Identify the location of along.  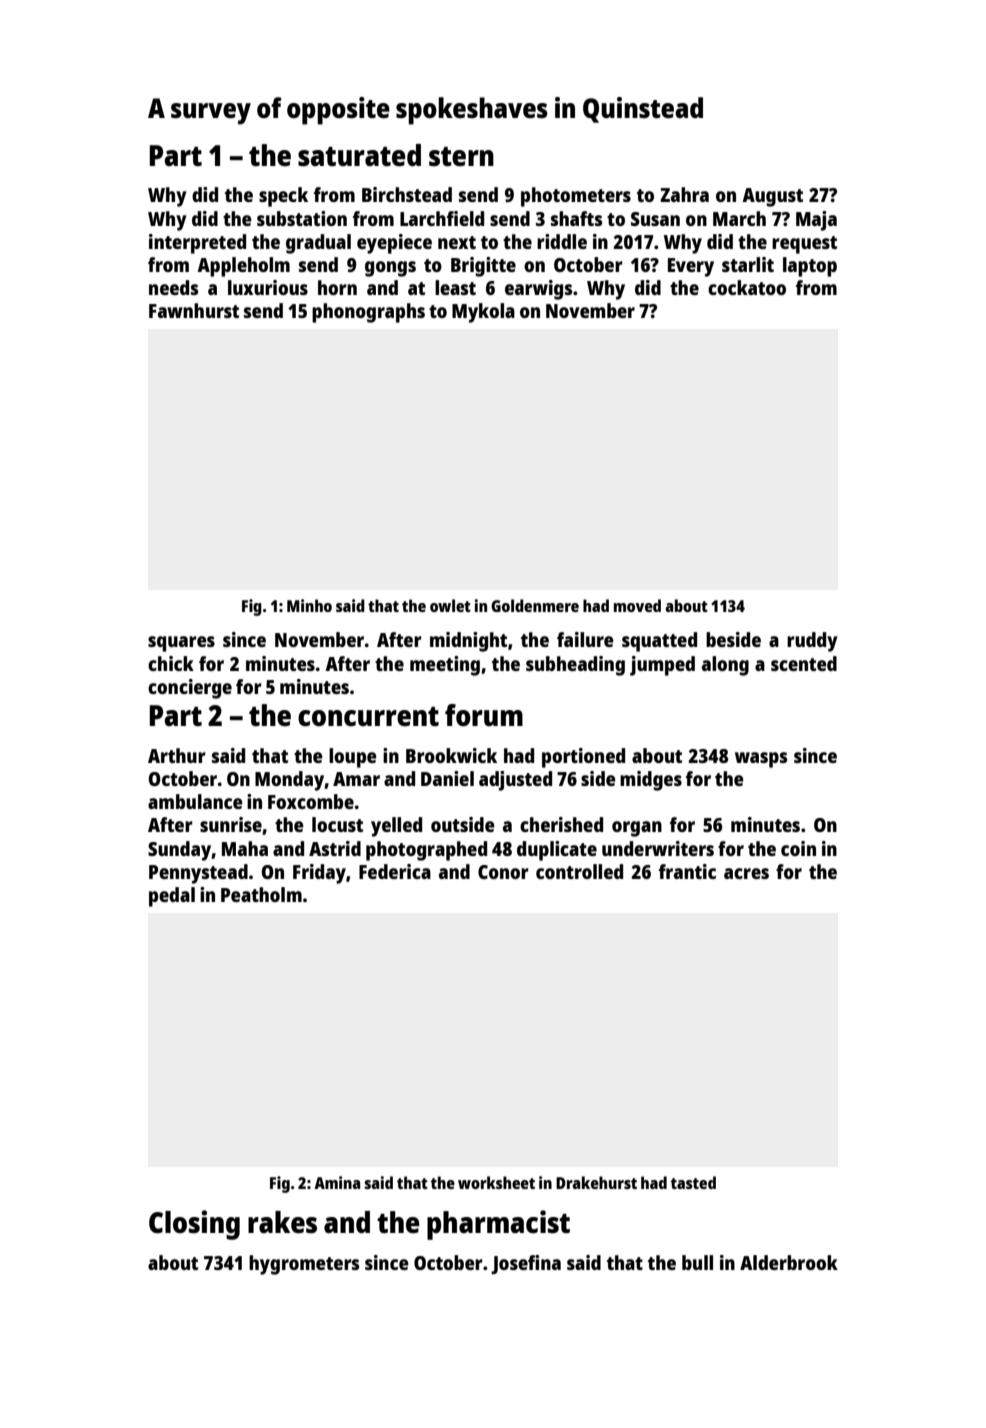
(725, 666).
